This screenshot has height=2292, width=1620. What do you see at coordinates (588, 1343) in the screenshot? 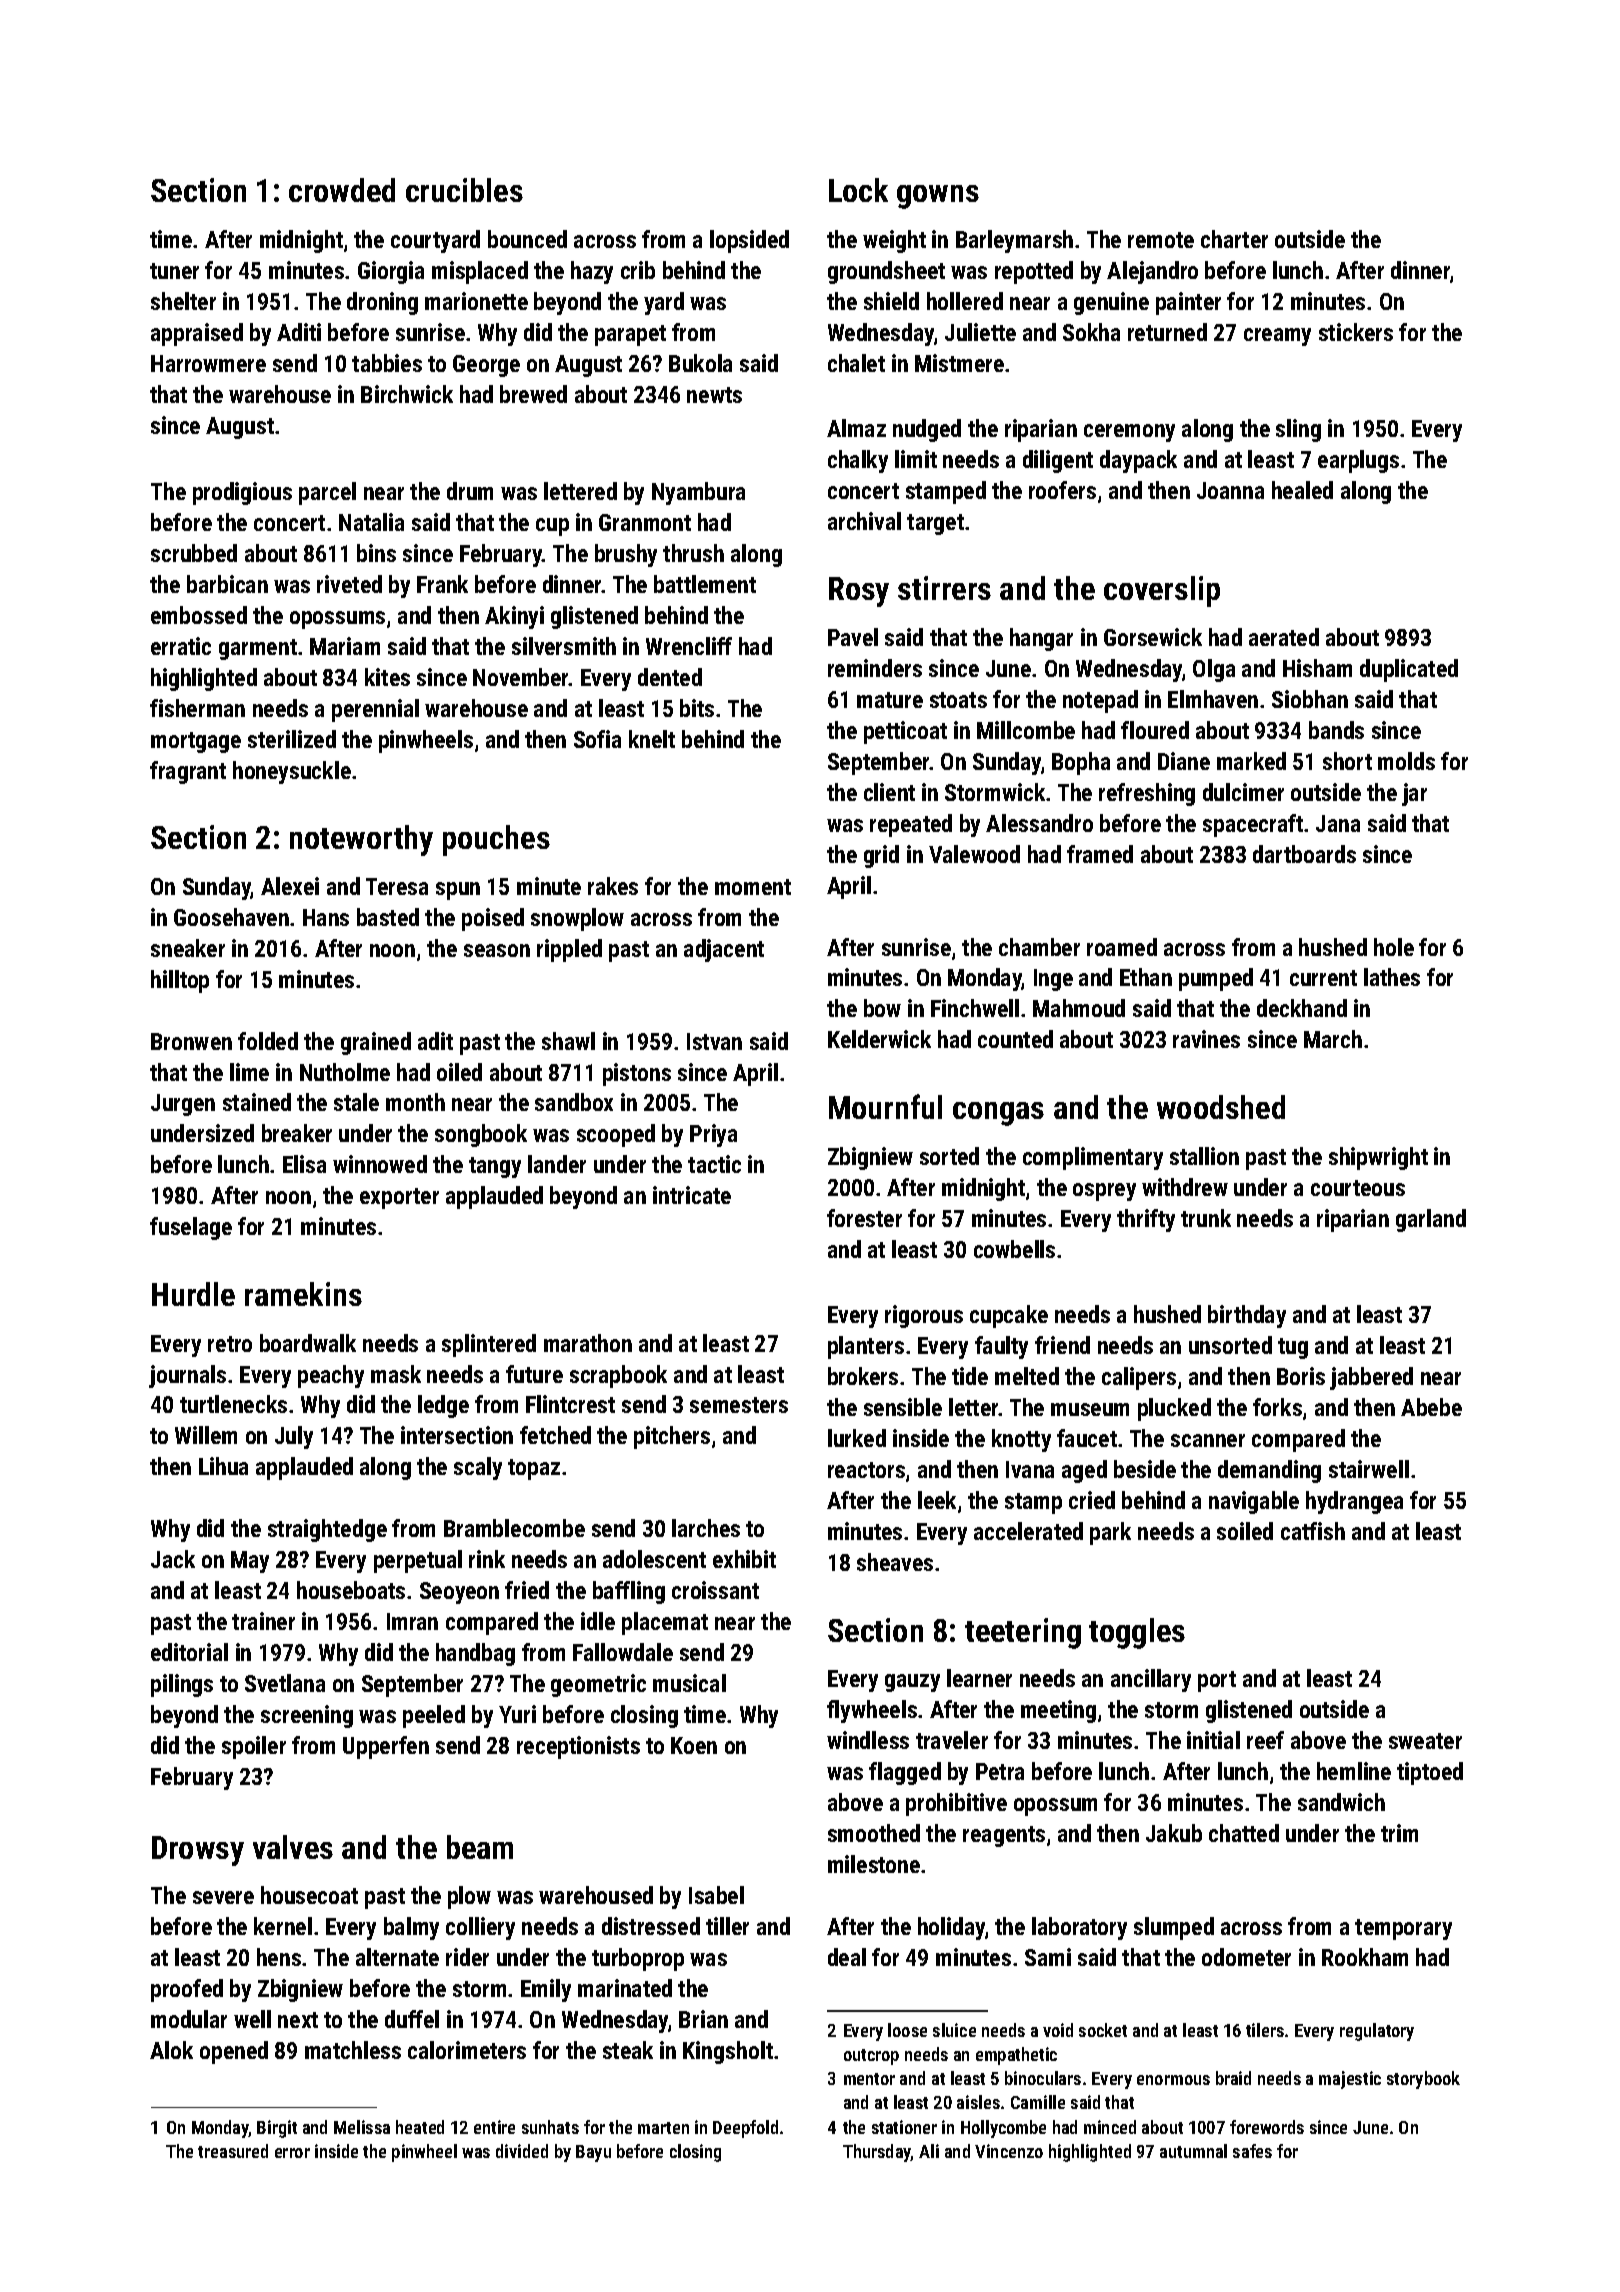
I see `marathon` at bounding box center [588, 1343].
